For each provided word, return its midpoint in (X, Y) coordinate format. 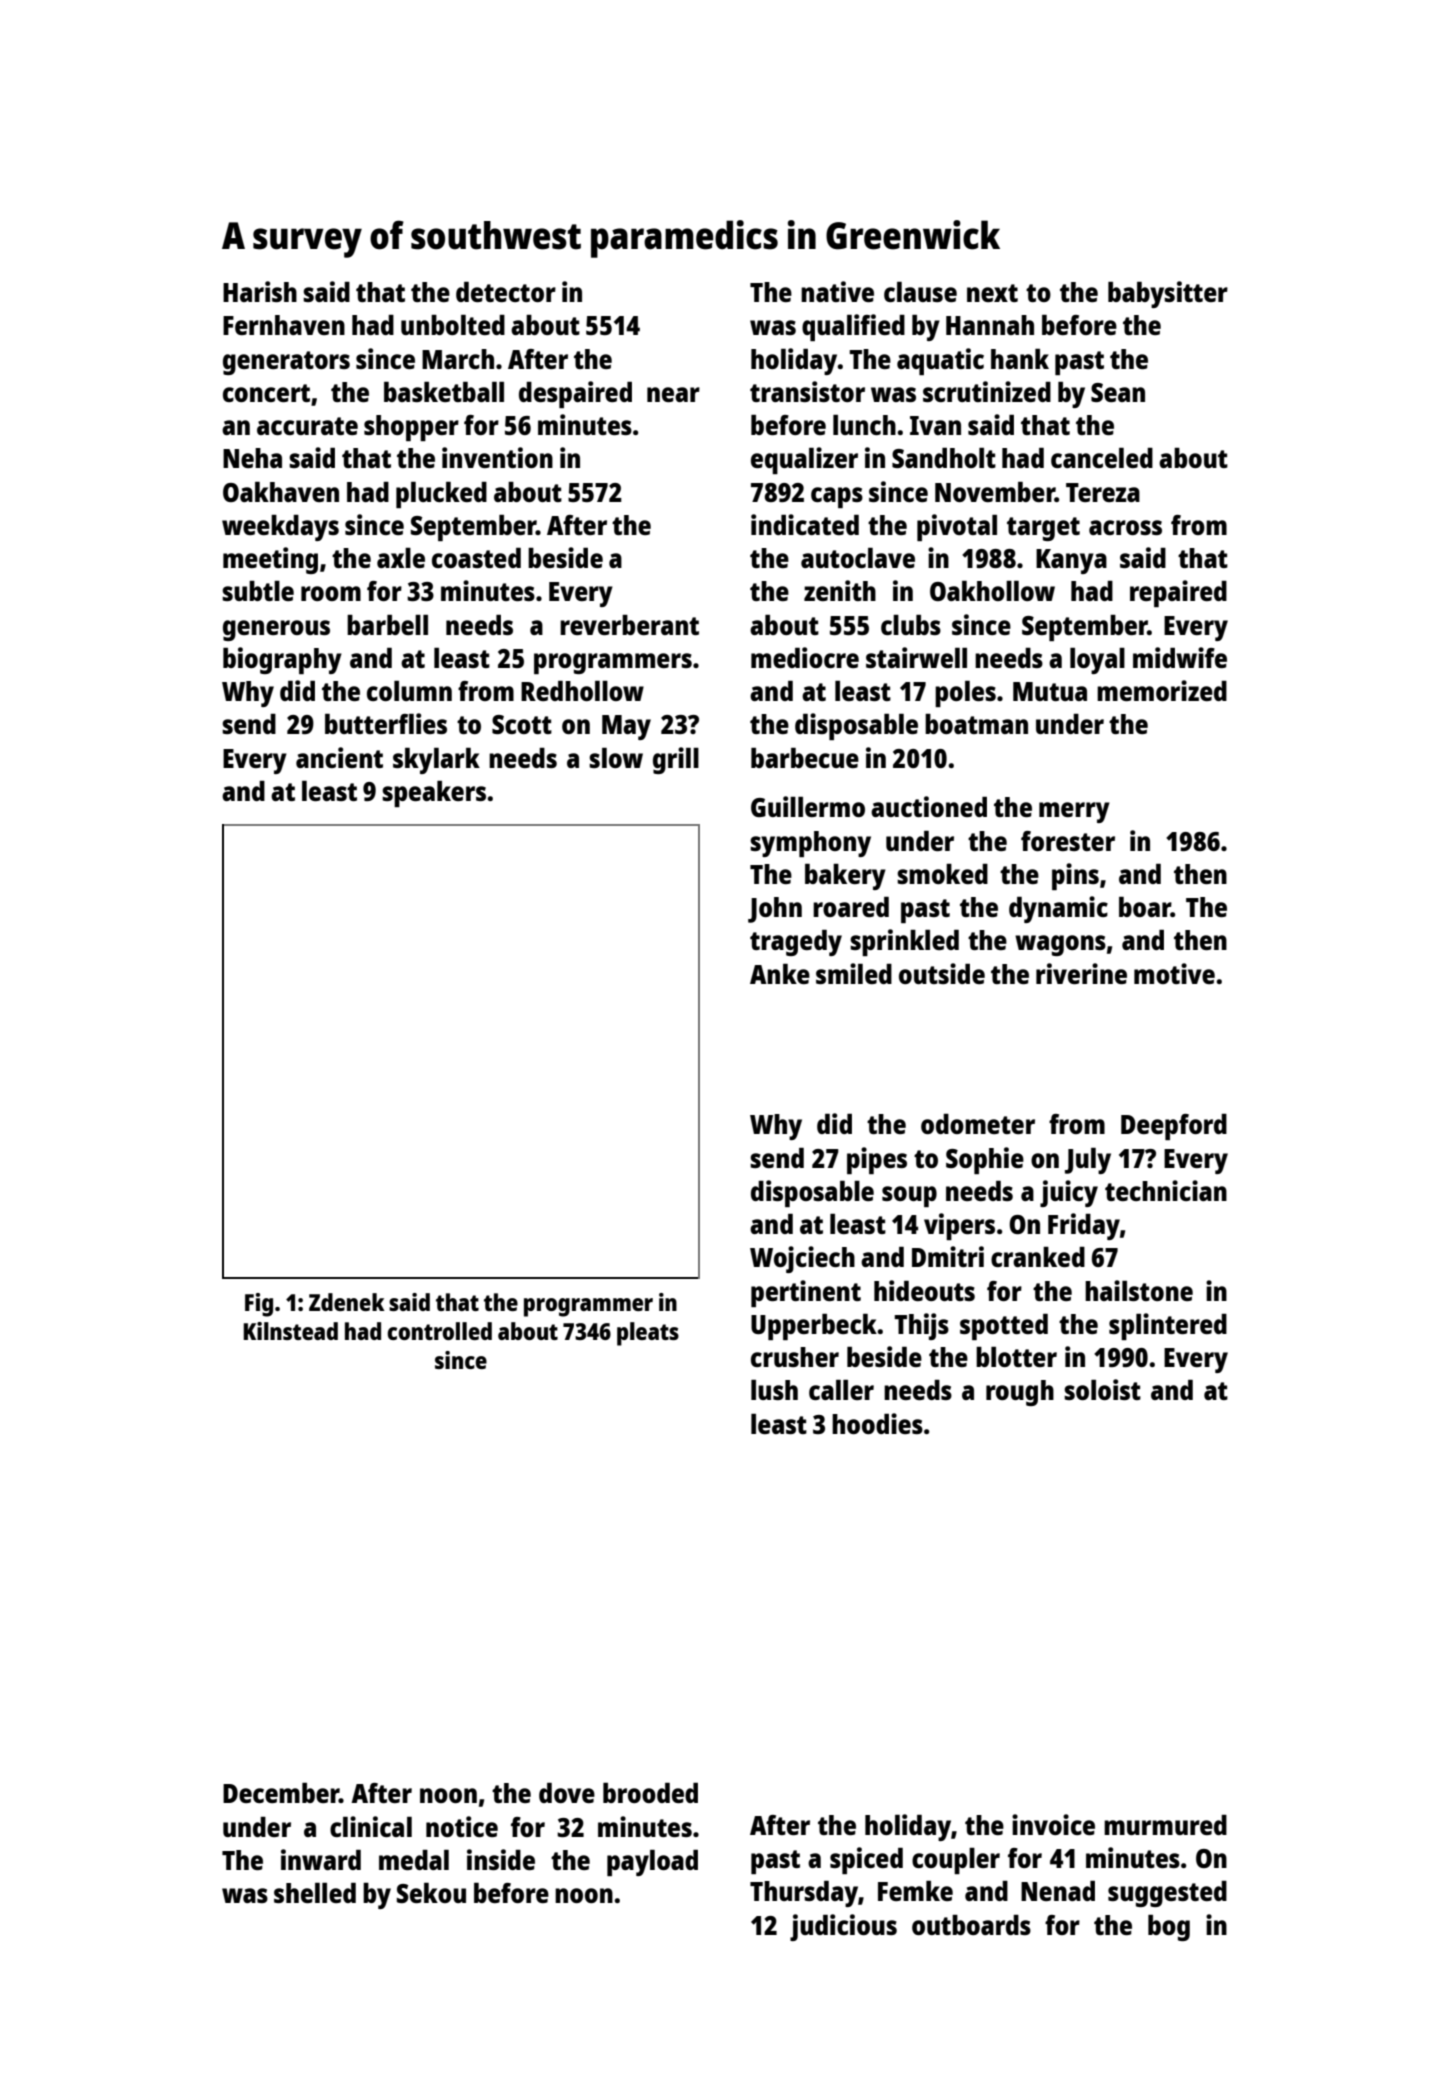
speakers (434, 794)
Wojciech (802, 1259)
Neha (252, 458)
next (992, 293)
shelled (315, 1893)
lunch (864, 425)
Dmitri (948, 1256)
